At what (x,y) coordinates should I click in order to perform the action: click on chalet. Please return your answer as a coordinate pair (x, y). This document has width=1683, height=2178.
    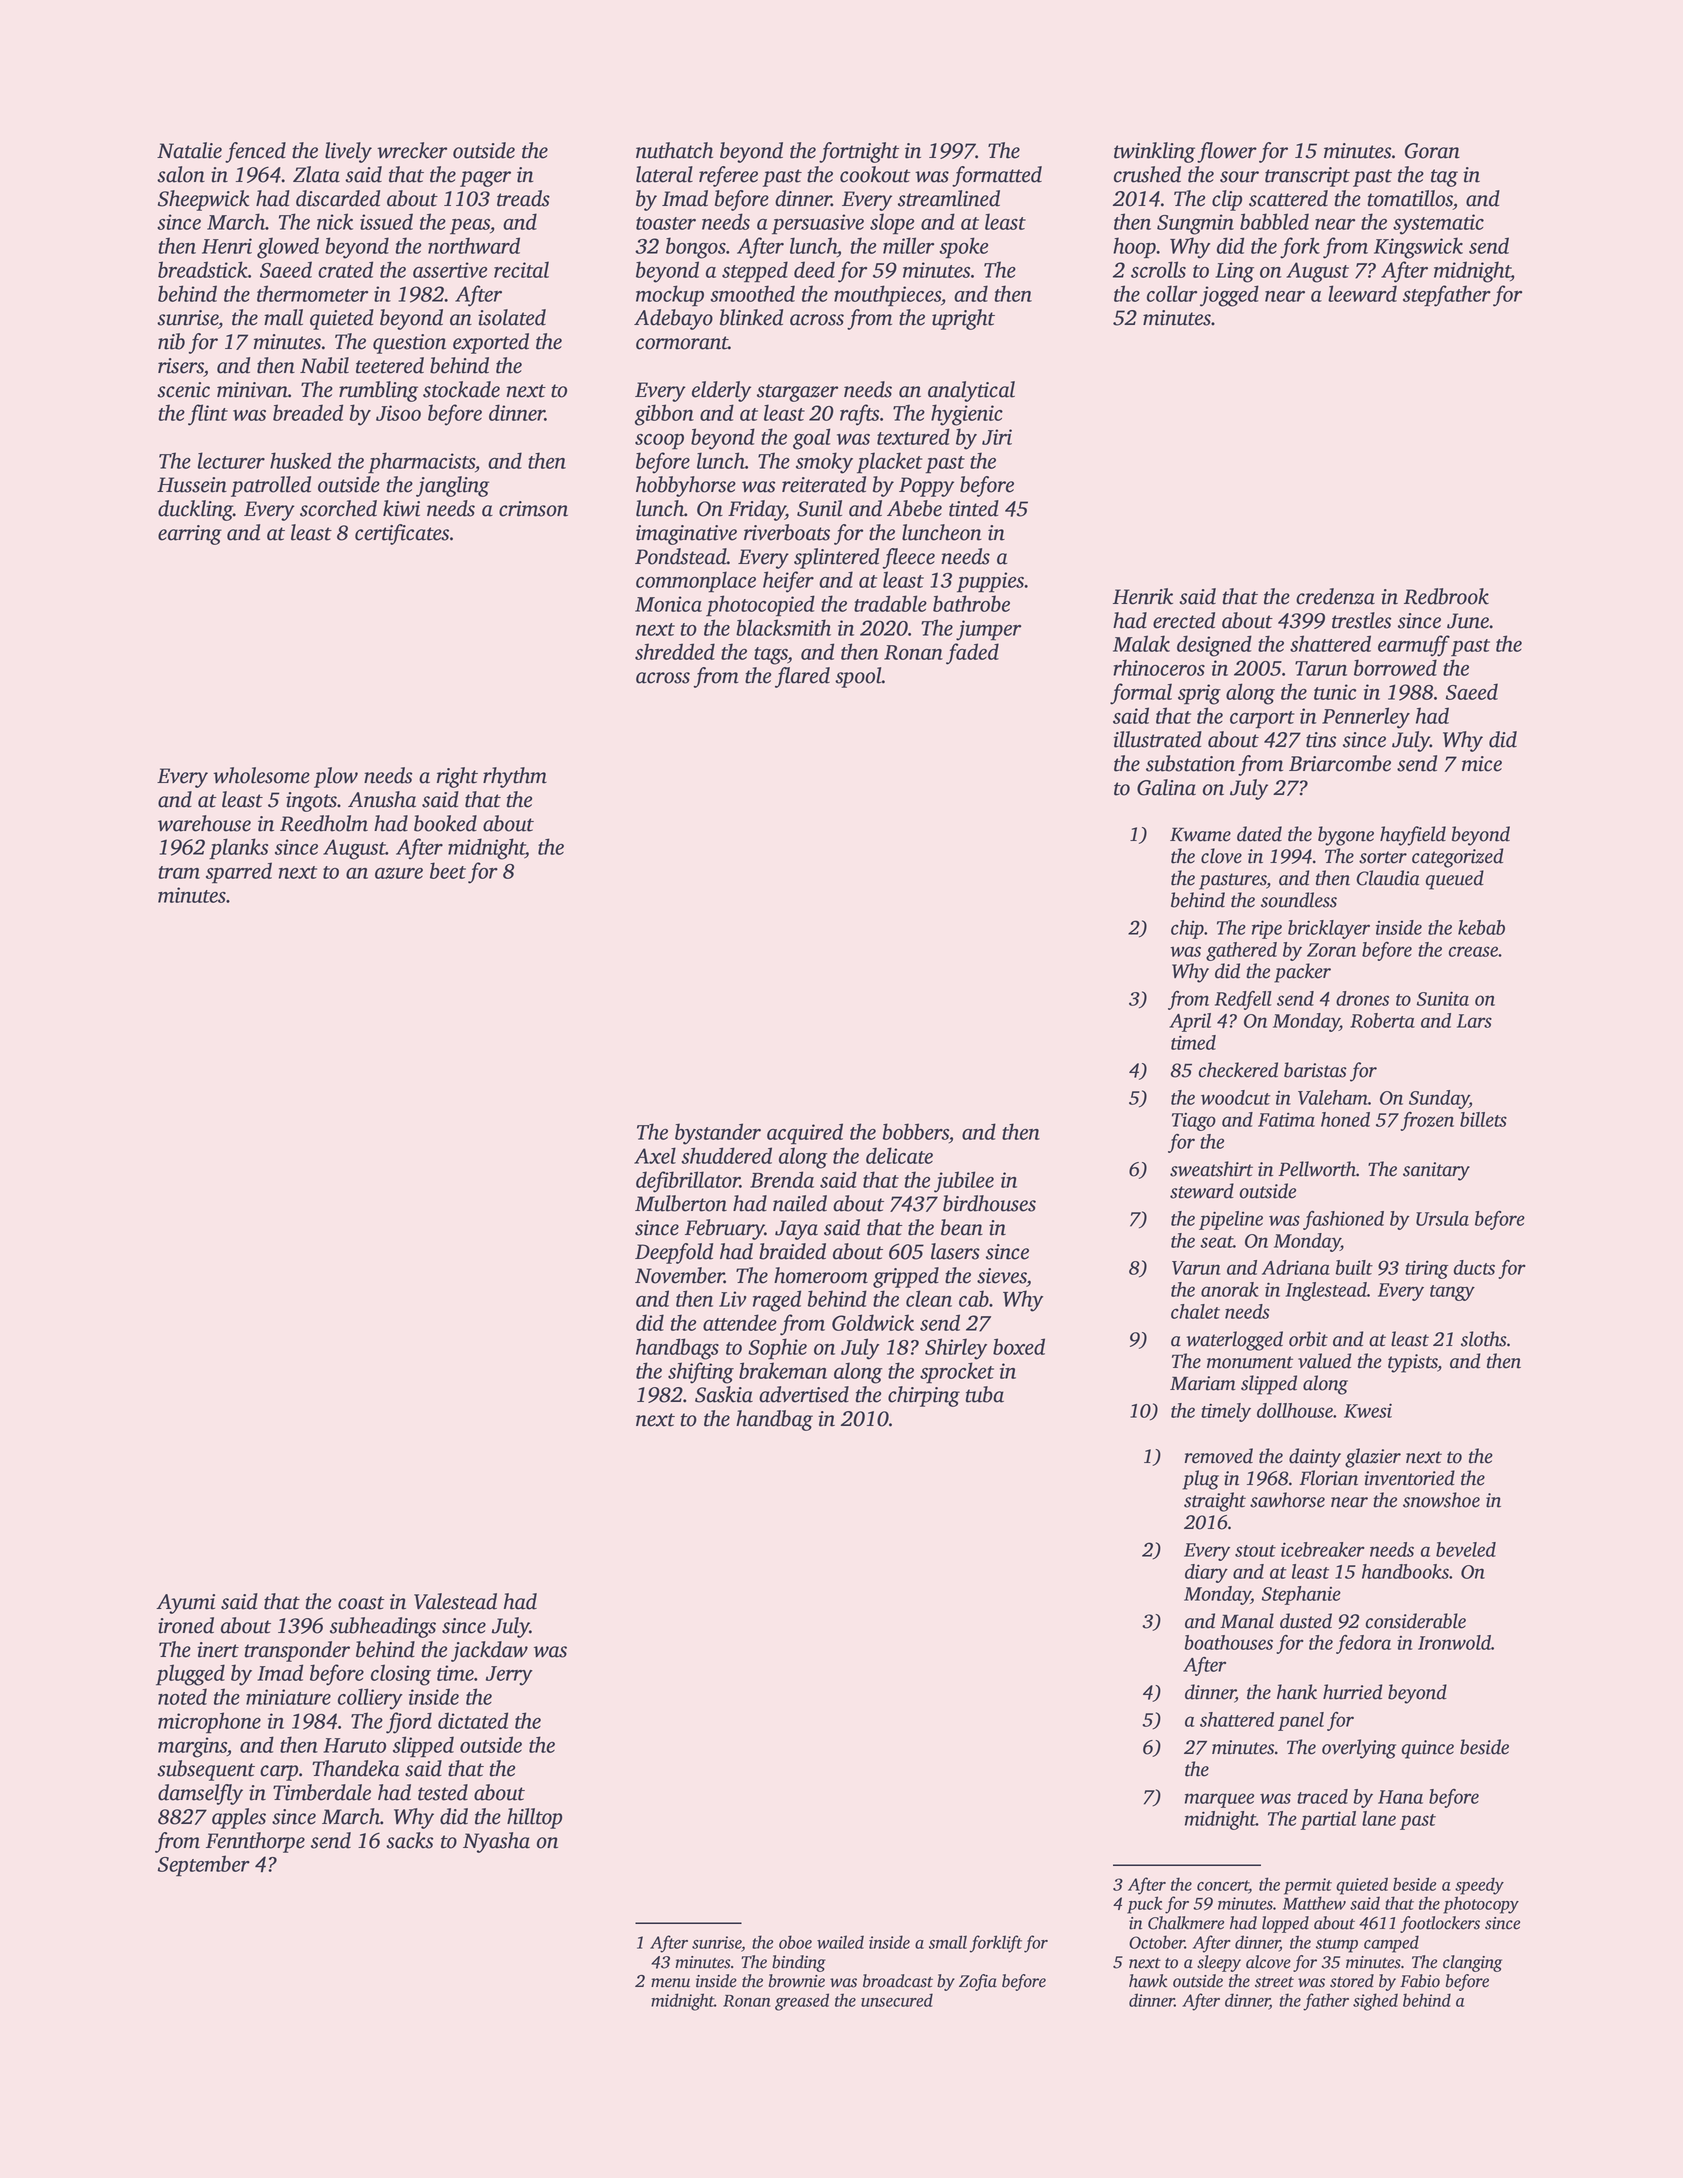
    Looking at the image, I should click on (1195, 1311).
